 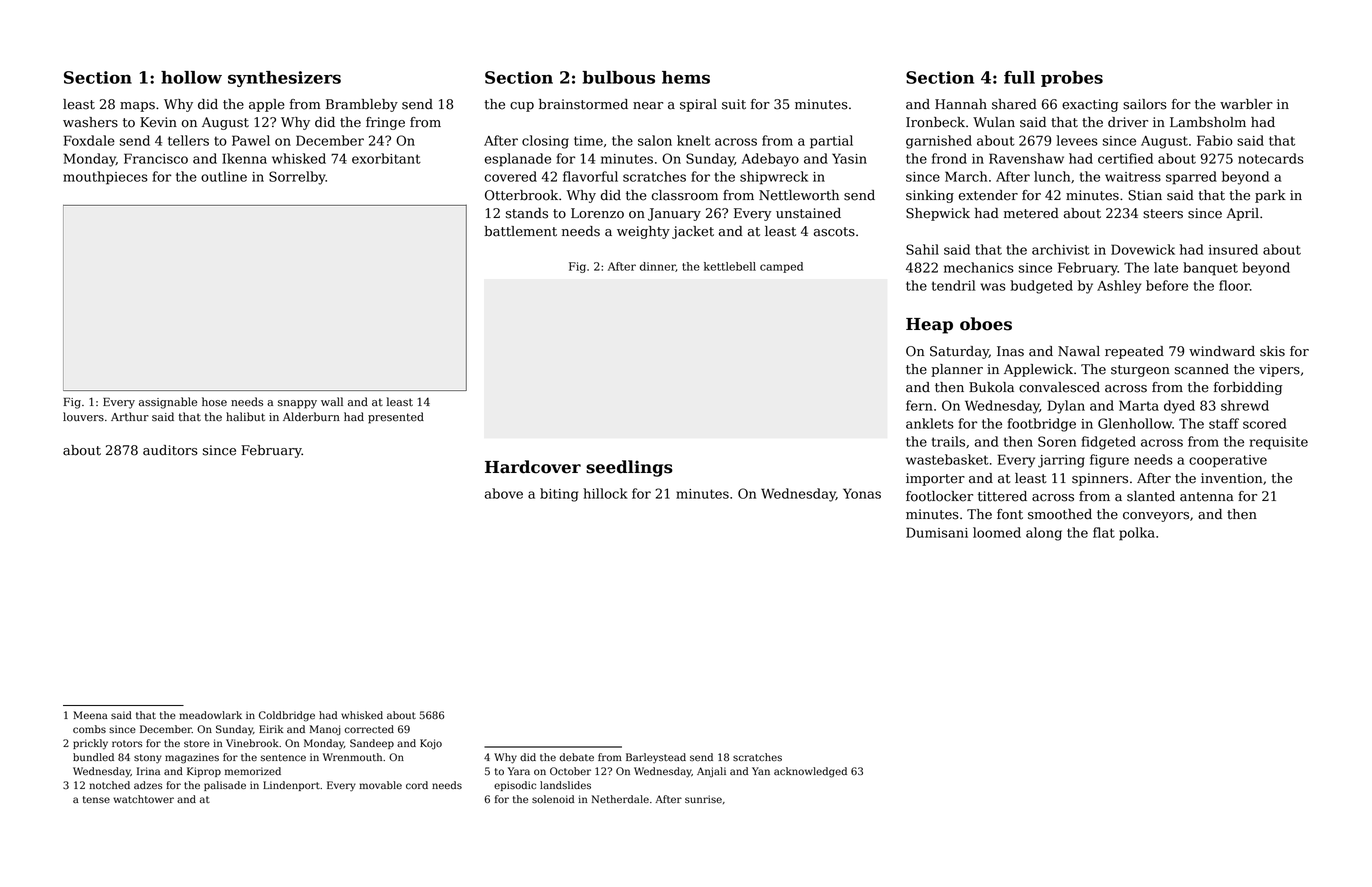 I want to click on ascots, so click(x=834, y=232).
